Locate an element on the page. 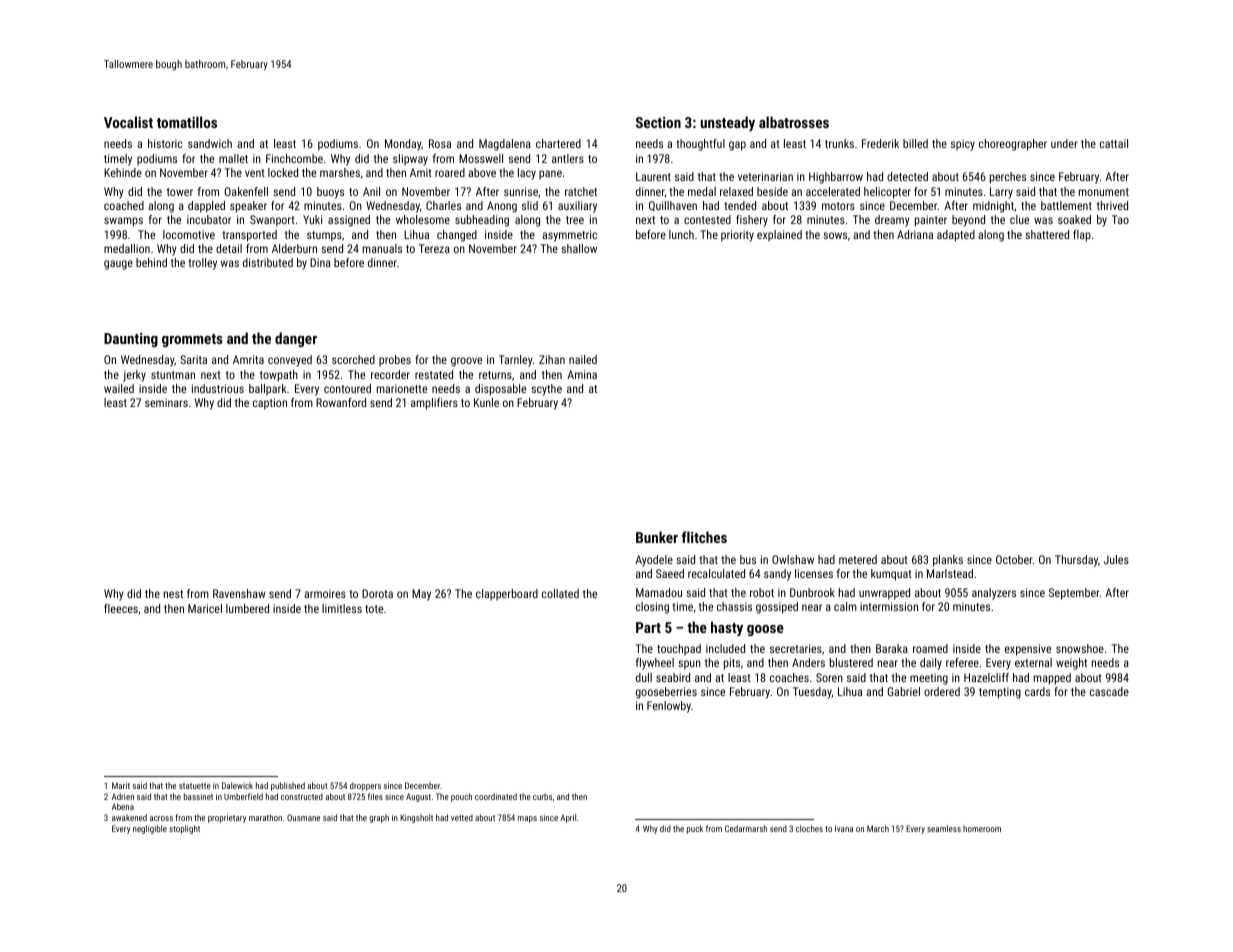  Larry is located at coordinates (1001, 193).
